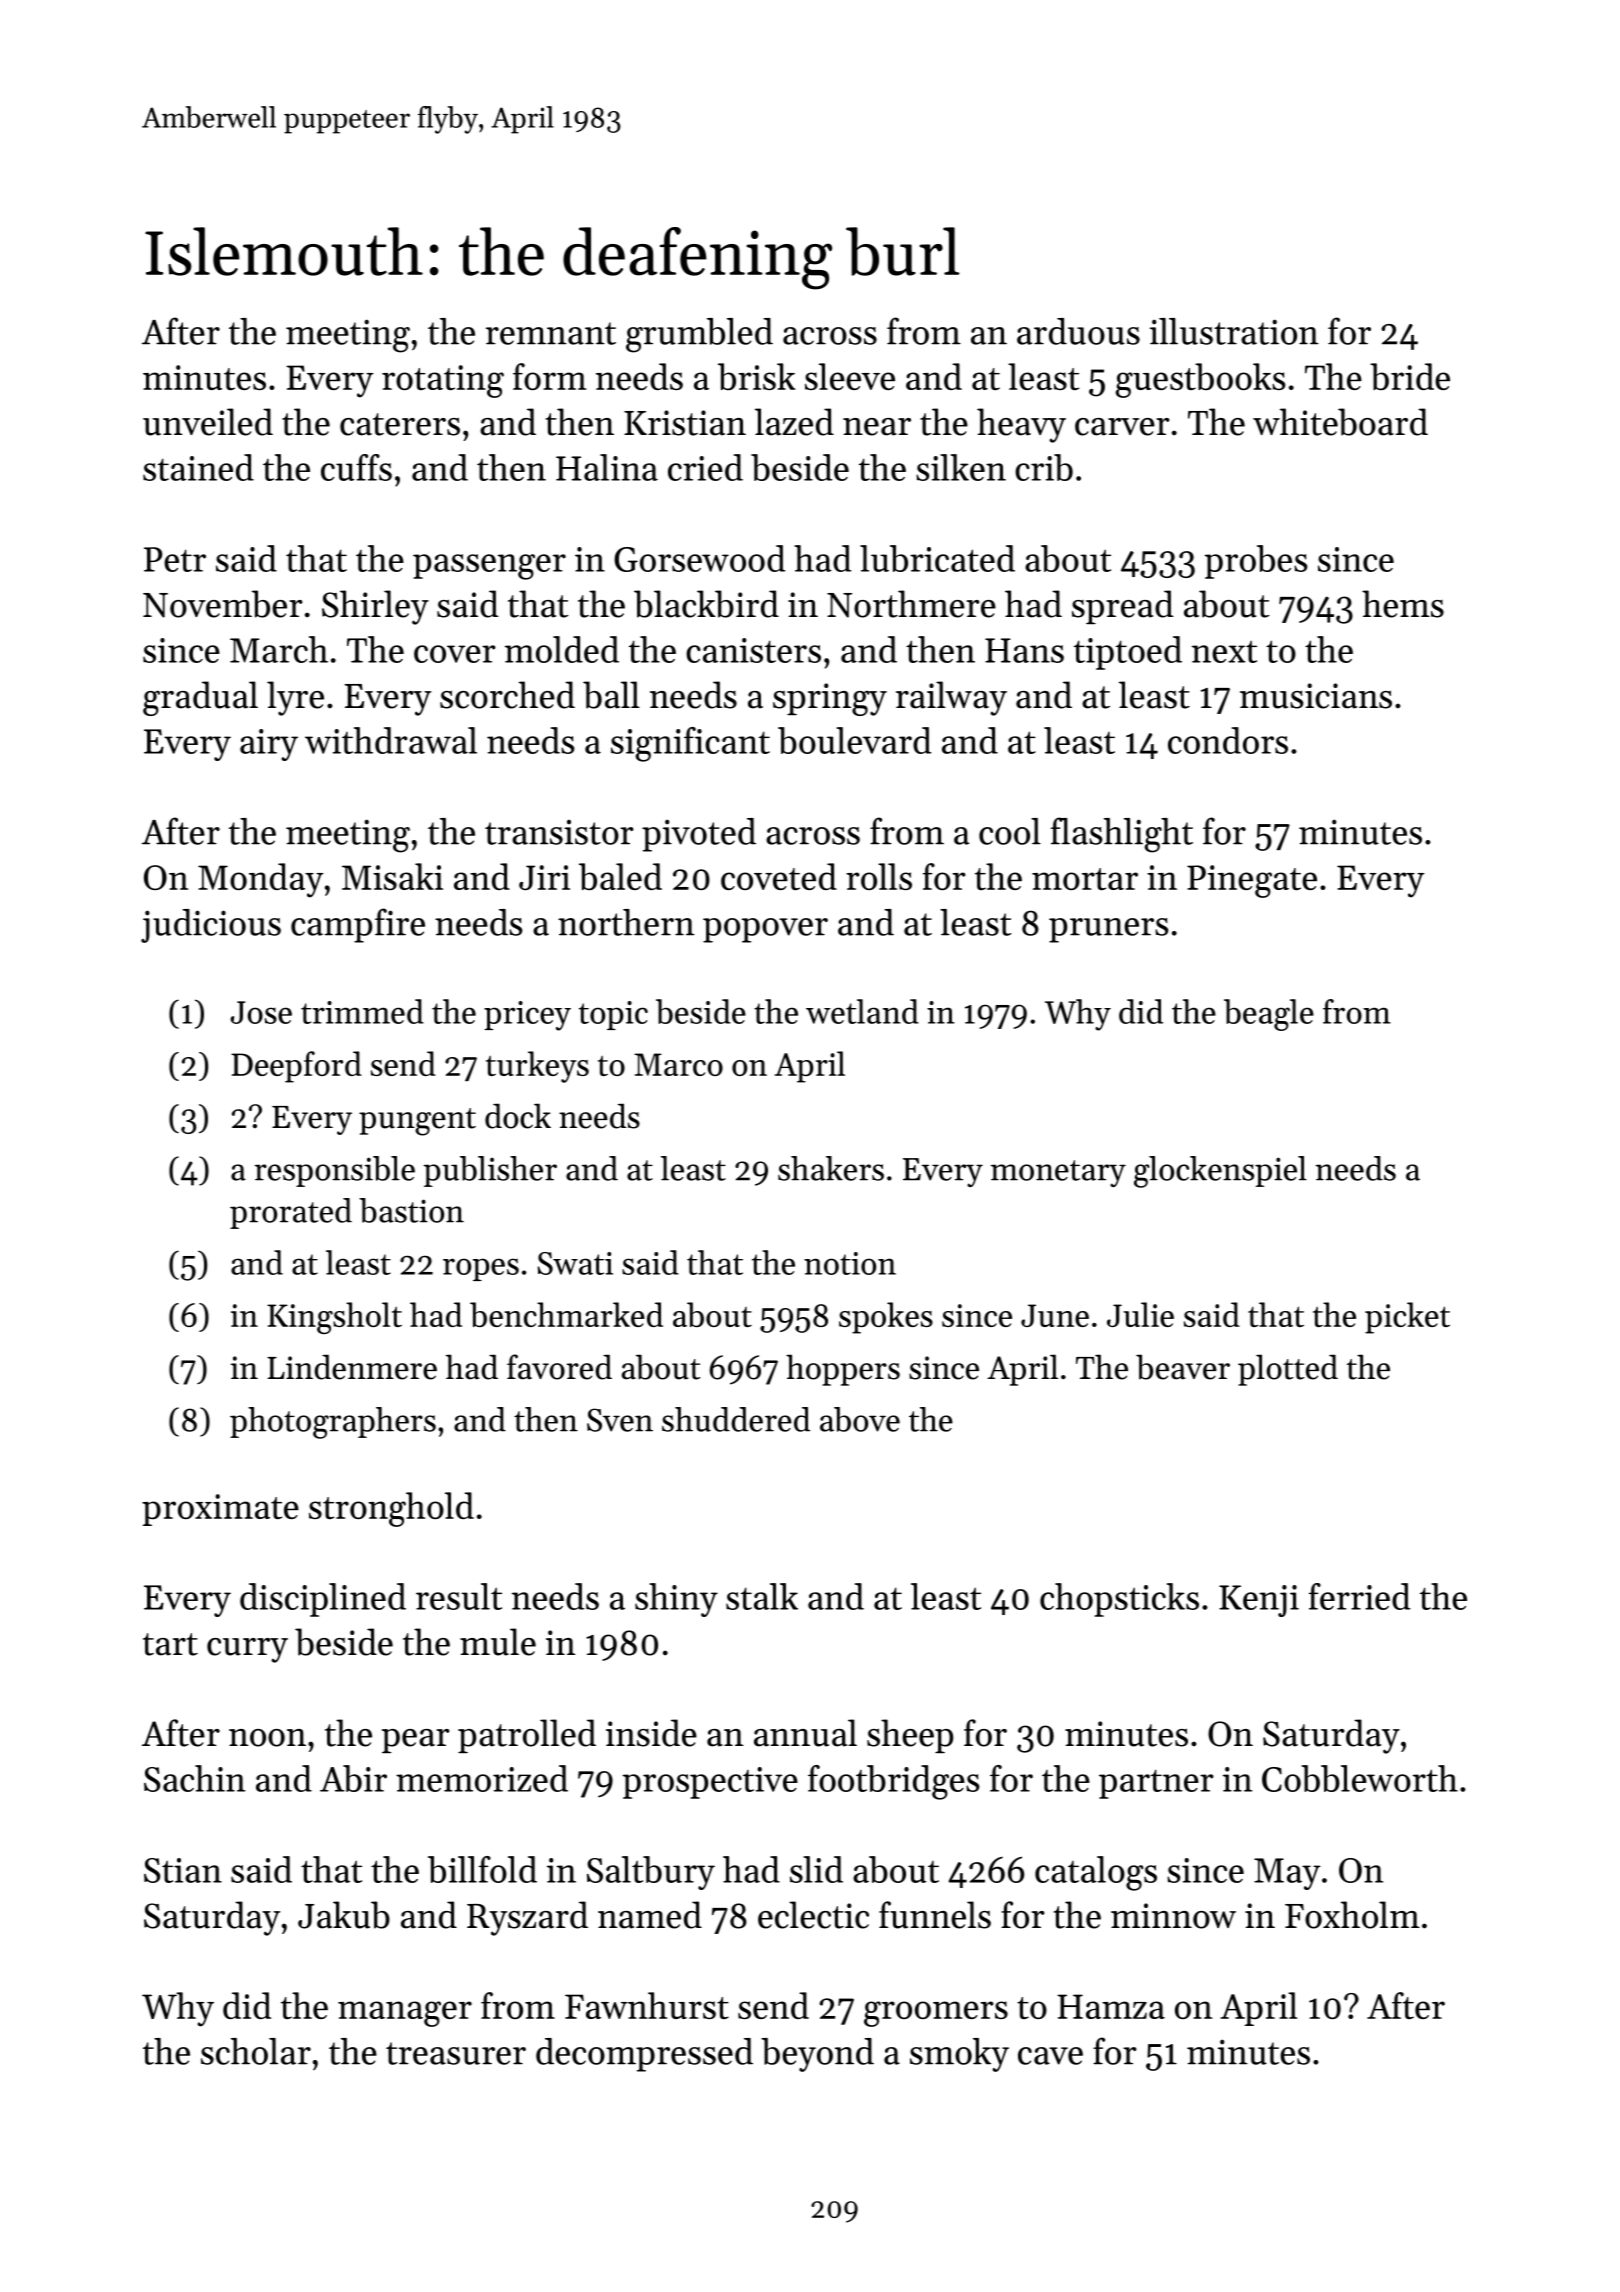 This screenshot has height=2292, width=1620. What do you see at coordinates (1359, 1596) in the screenshot?
I see `ferried` at bounding box center [1359, 1596].
